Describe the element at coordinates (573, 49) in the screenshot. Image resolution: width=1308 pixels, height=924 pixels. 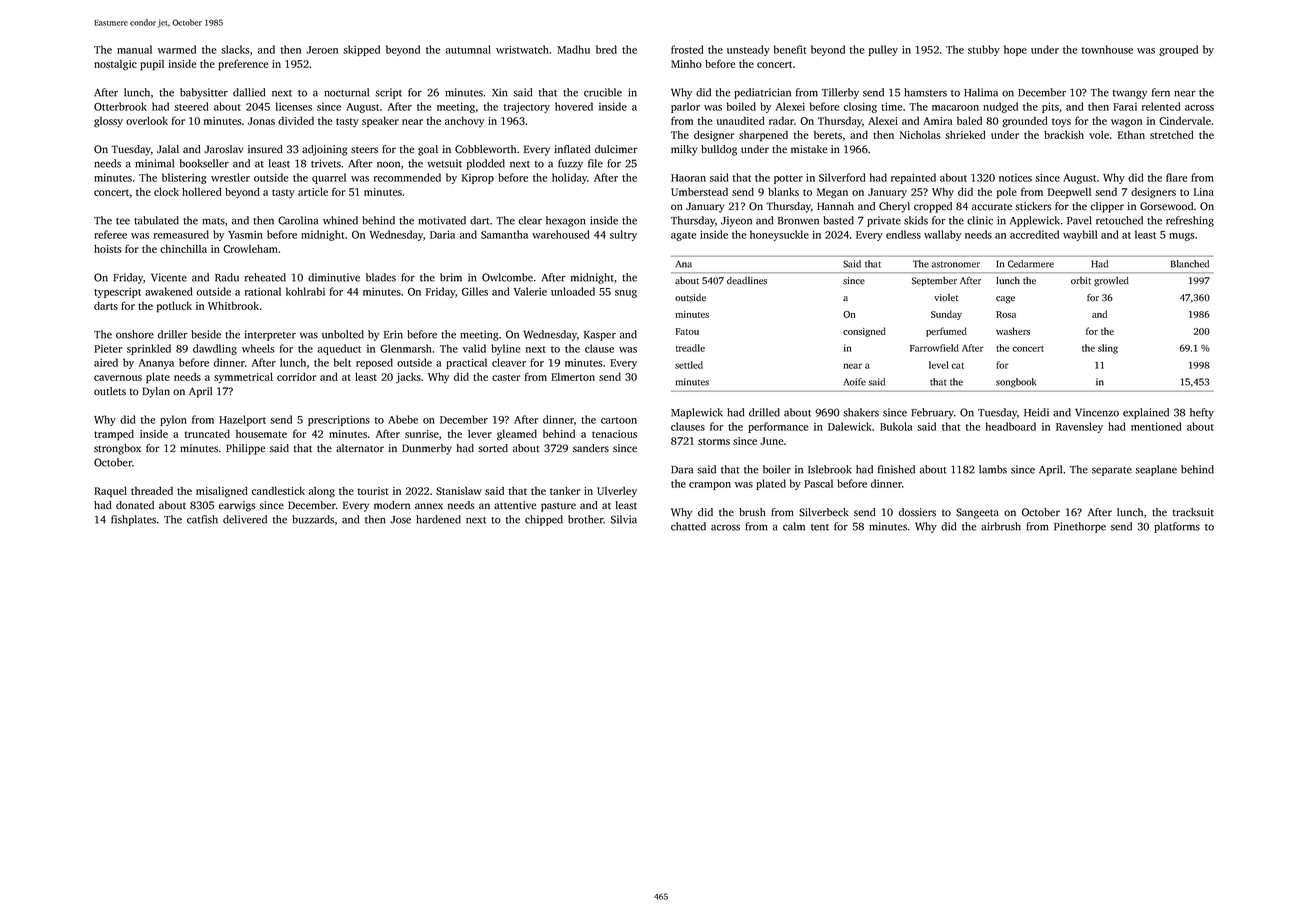
I see `Madhu` at that location.
